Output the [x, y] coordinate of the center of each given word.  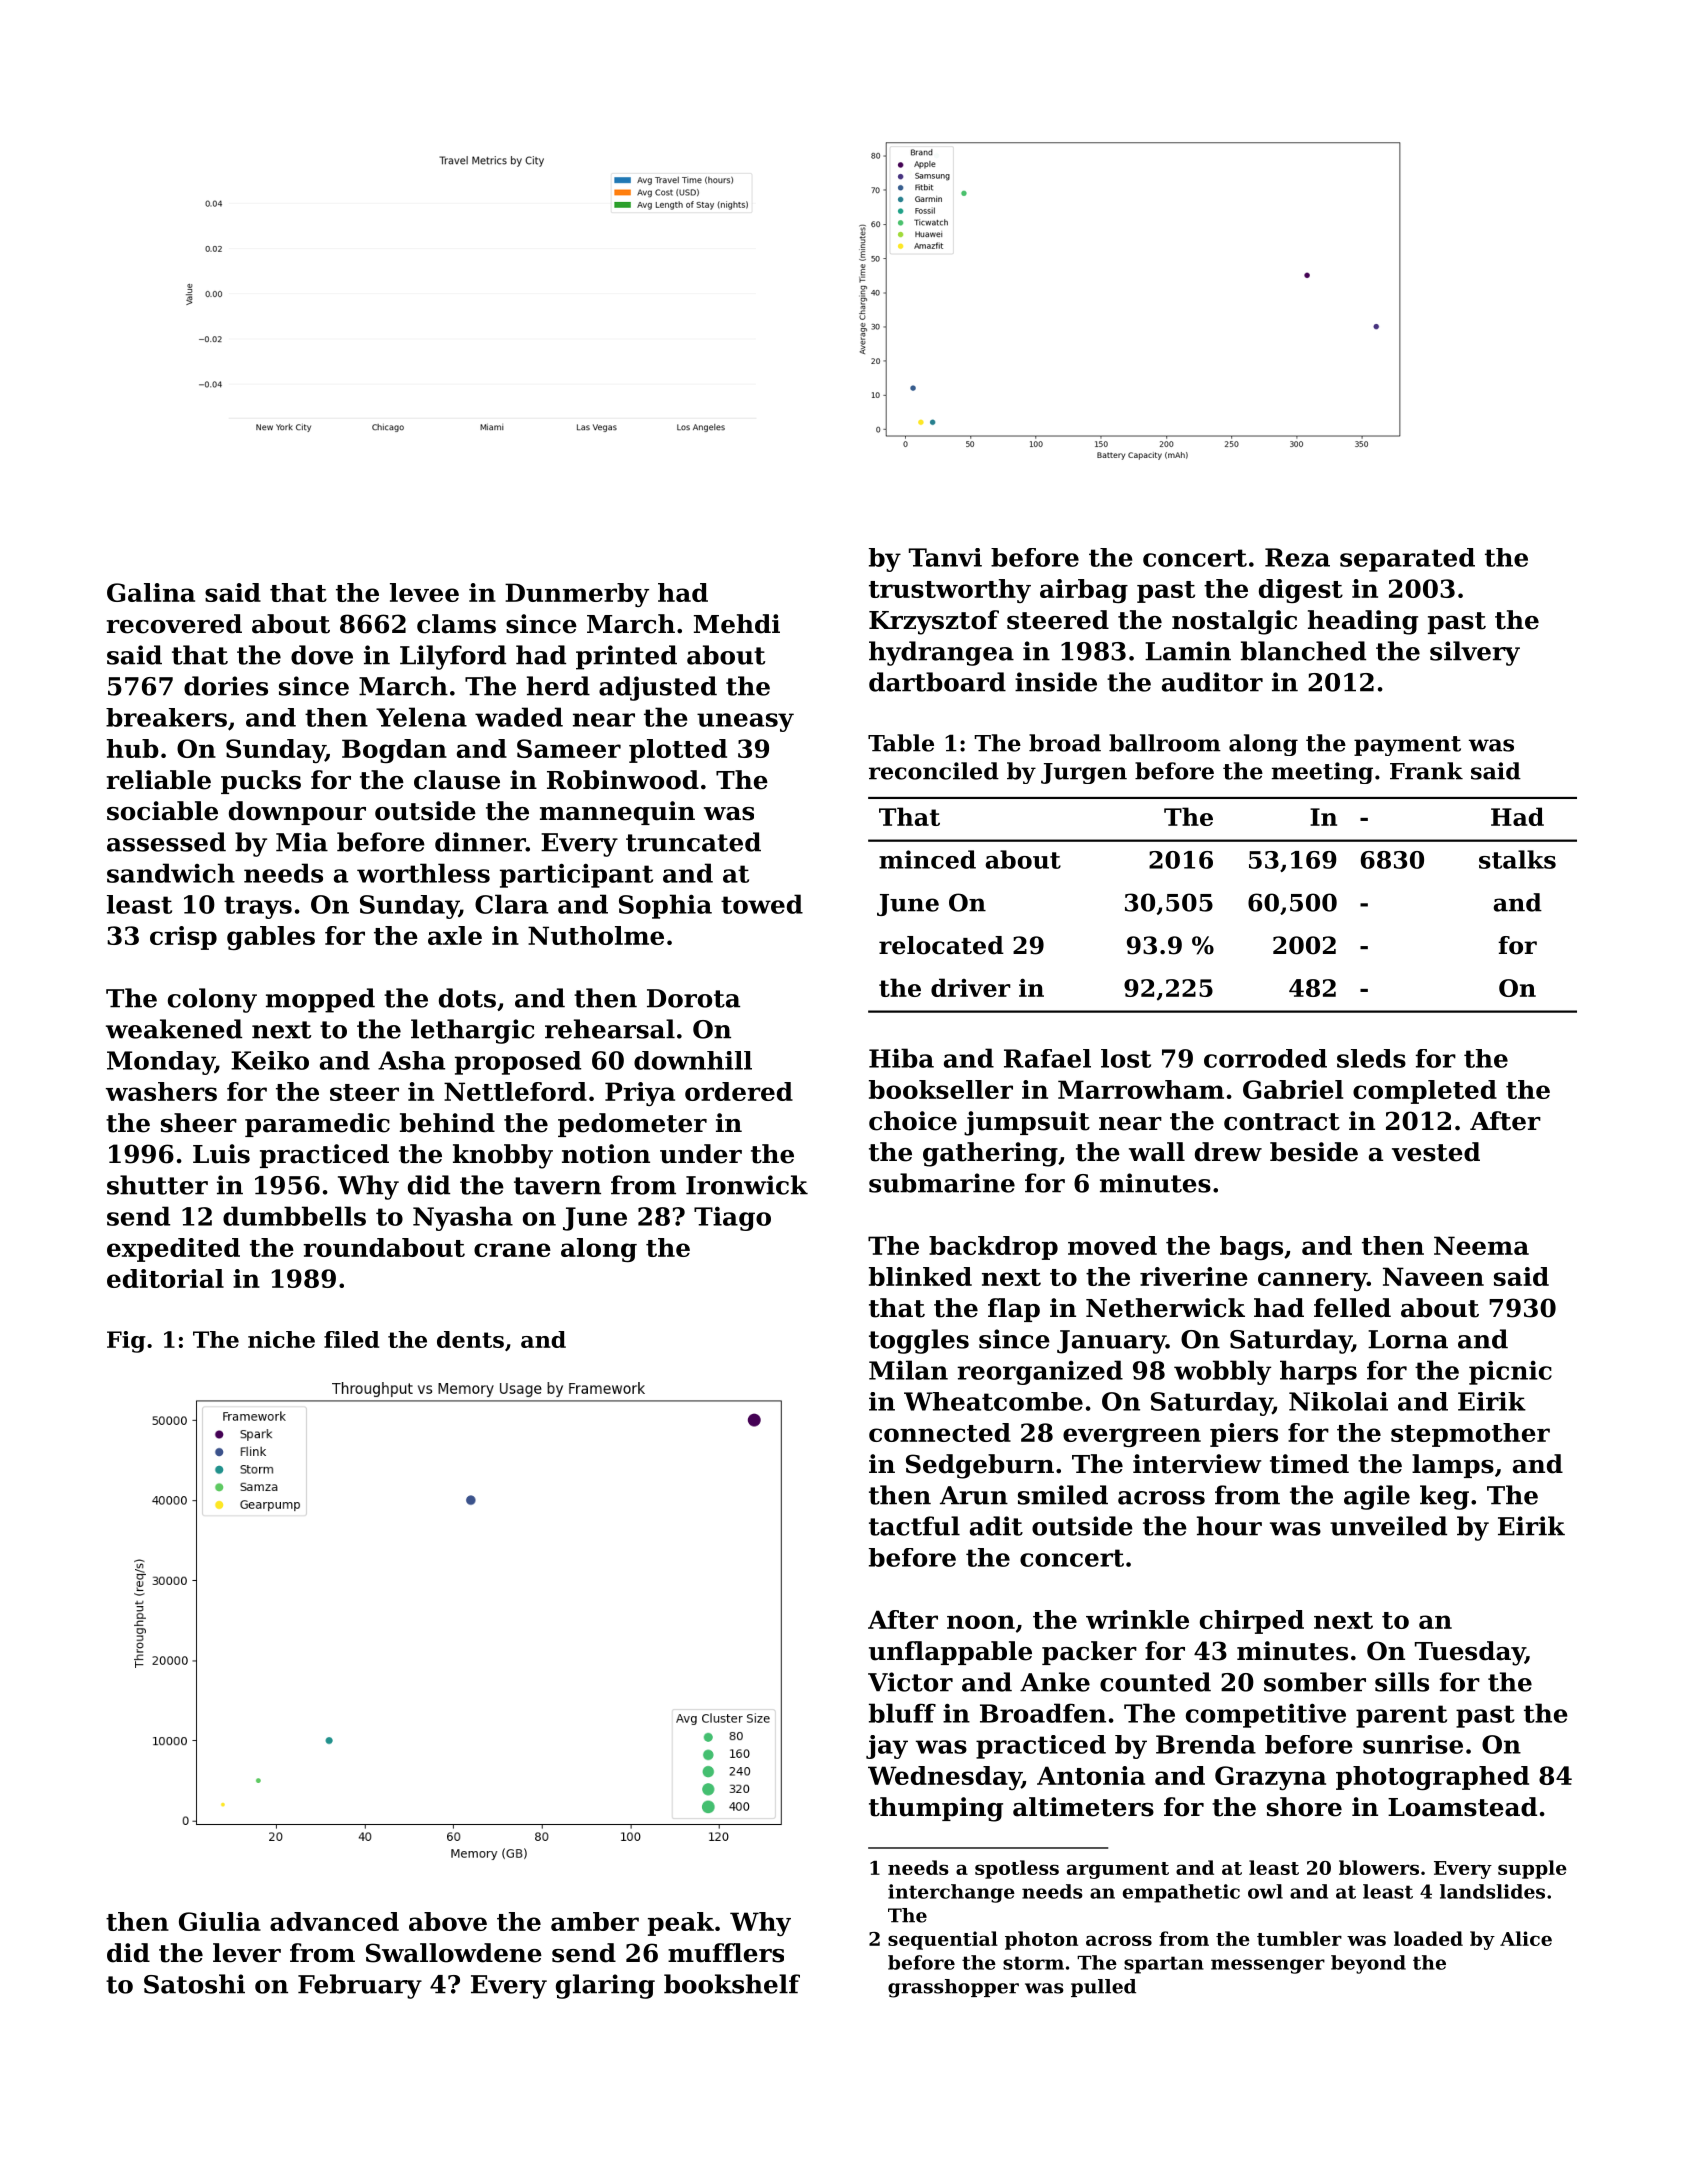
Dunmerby [577, 595]
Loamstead [1462, 1807]
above [448, 1921]
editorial [165, 1278]
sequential [943, 1940]
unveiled [1388, 1526]
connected [940, 1432]
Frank [1426, 771]
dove [322, 655]
